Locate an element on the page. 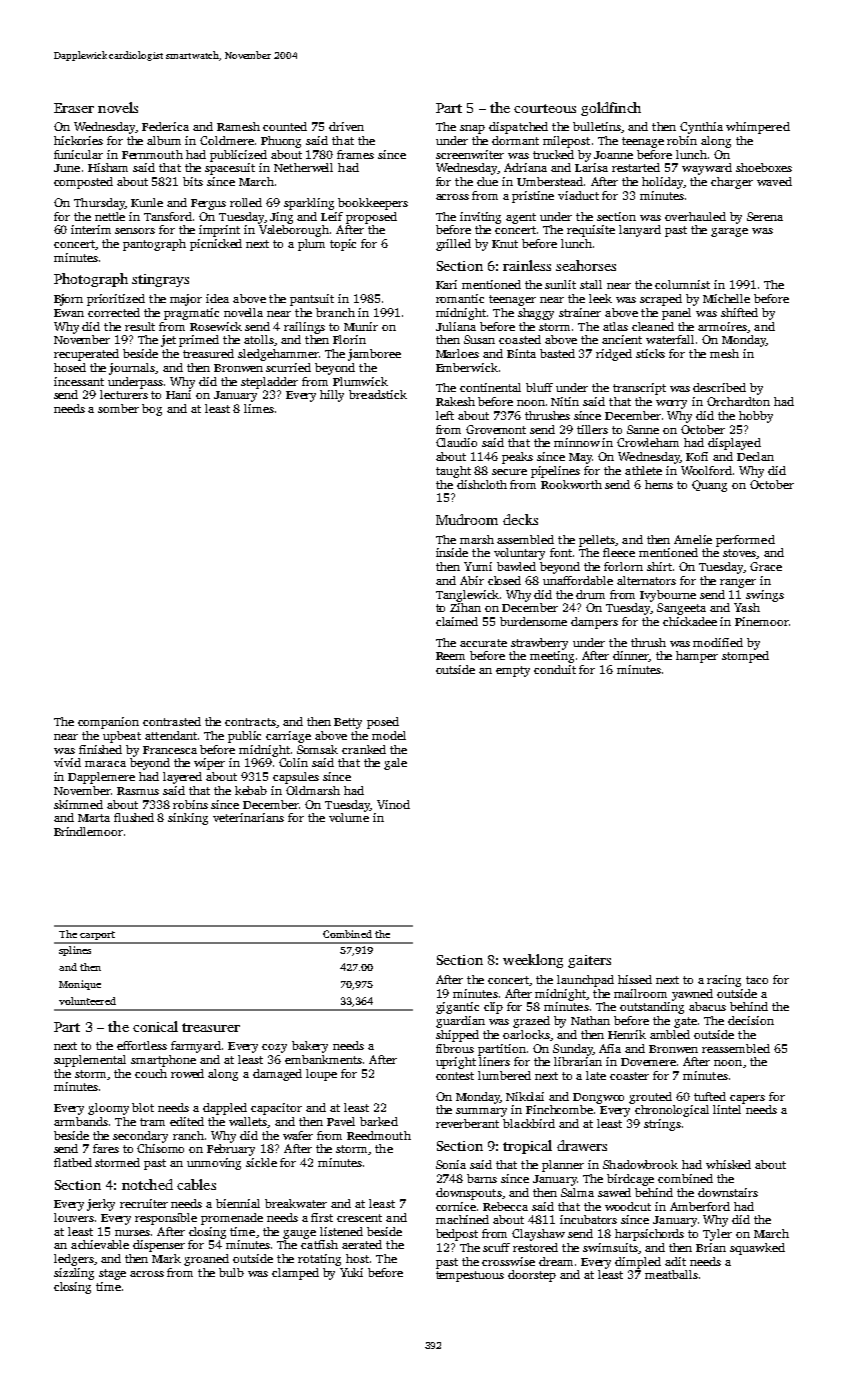 This image has height=1400, width=849. capers is located at coordinates (747, 1099).
